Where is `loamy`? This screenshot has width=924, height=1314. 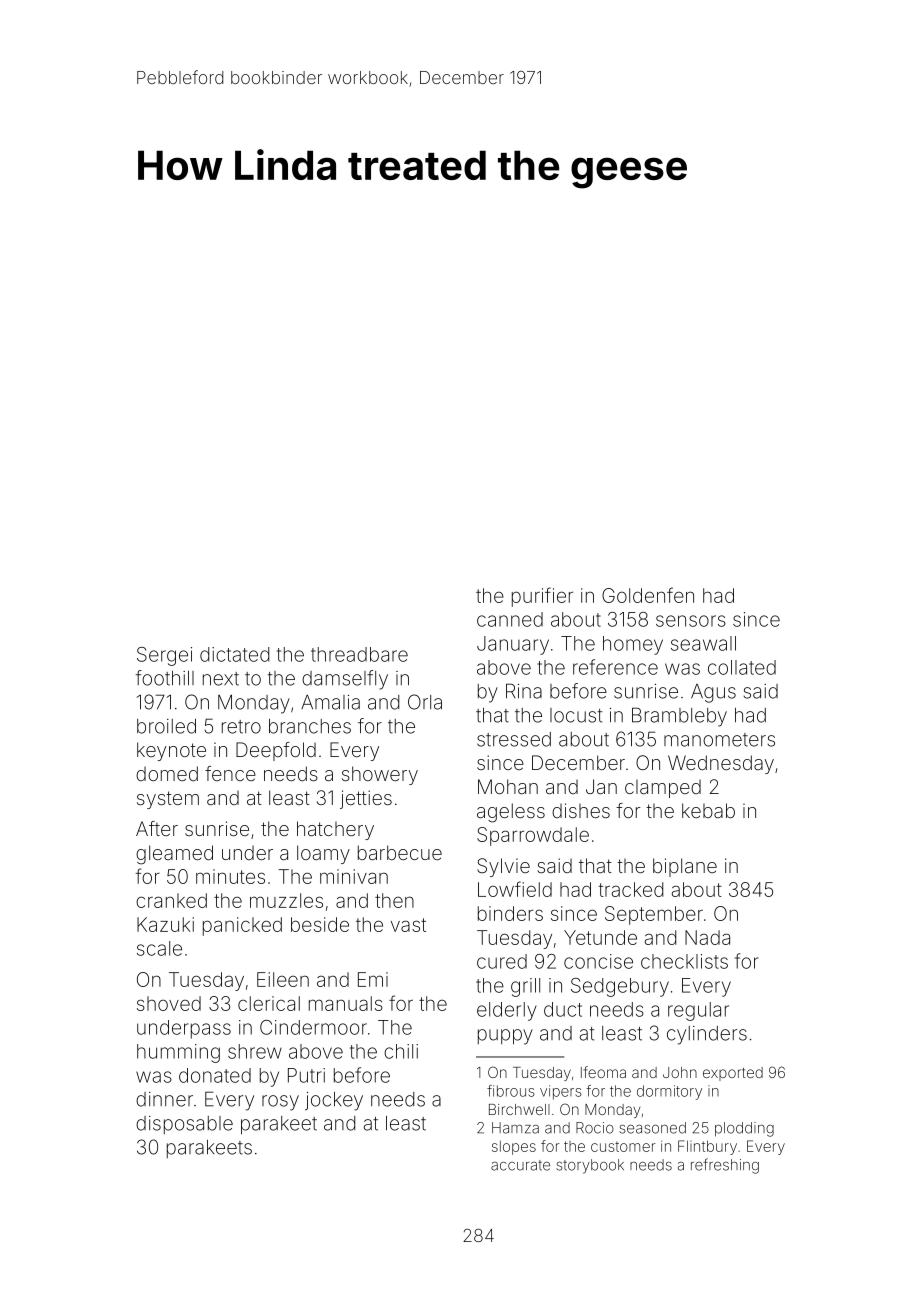 loamy is located at coordinates (323, 854).
